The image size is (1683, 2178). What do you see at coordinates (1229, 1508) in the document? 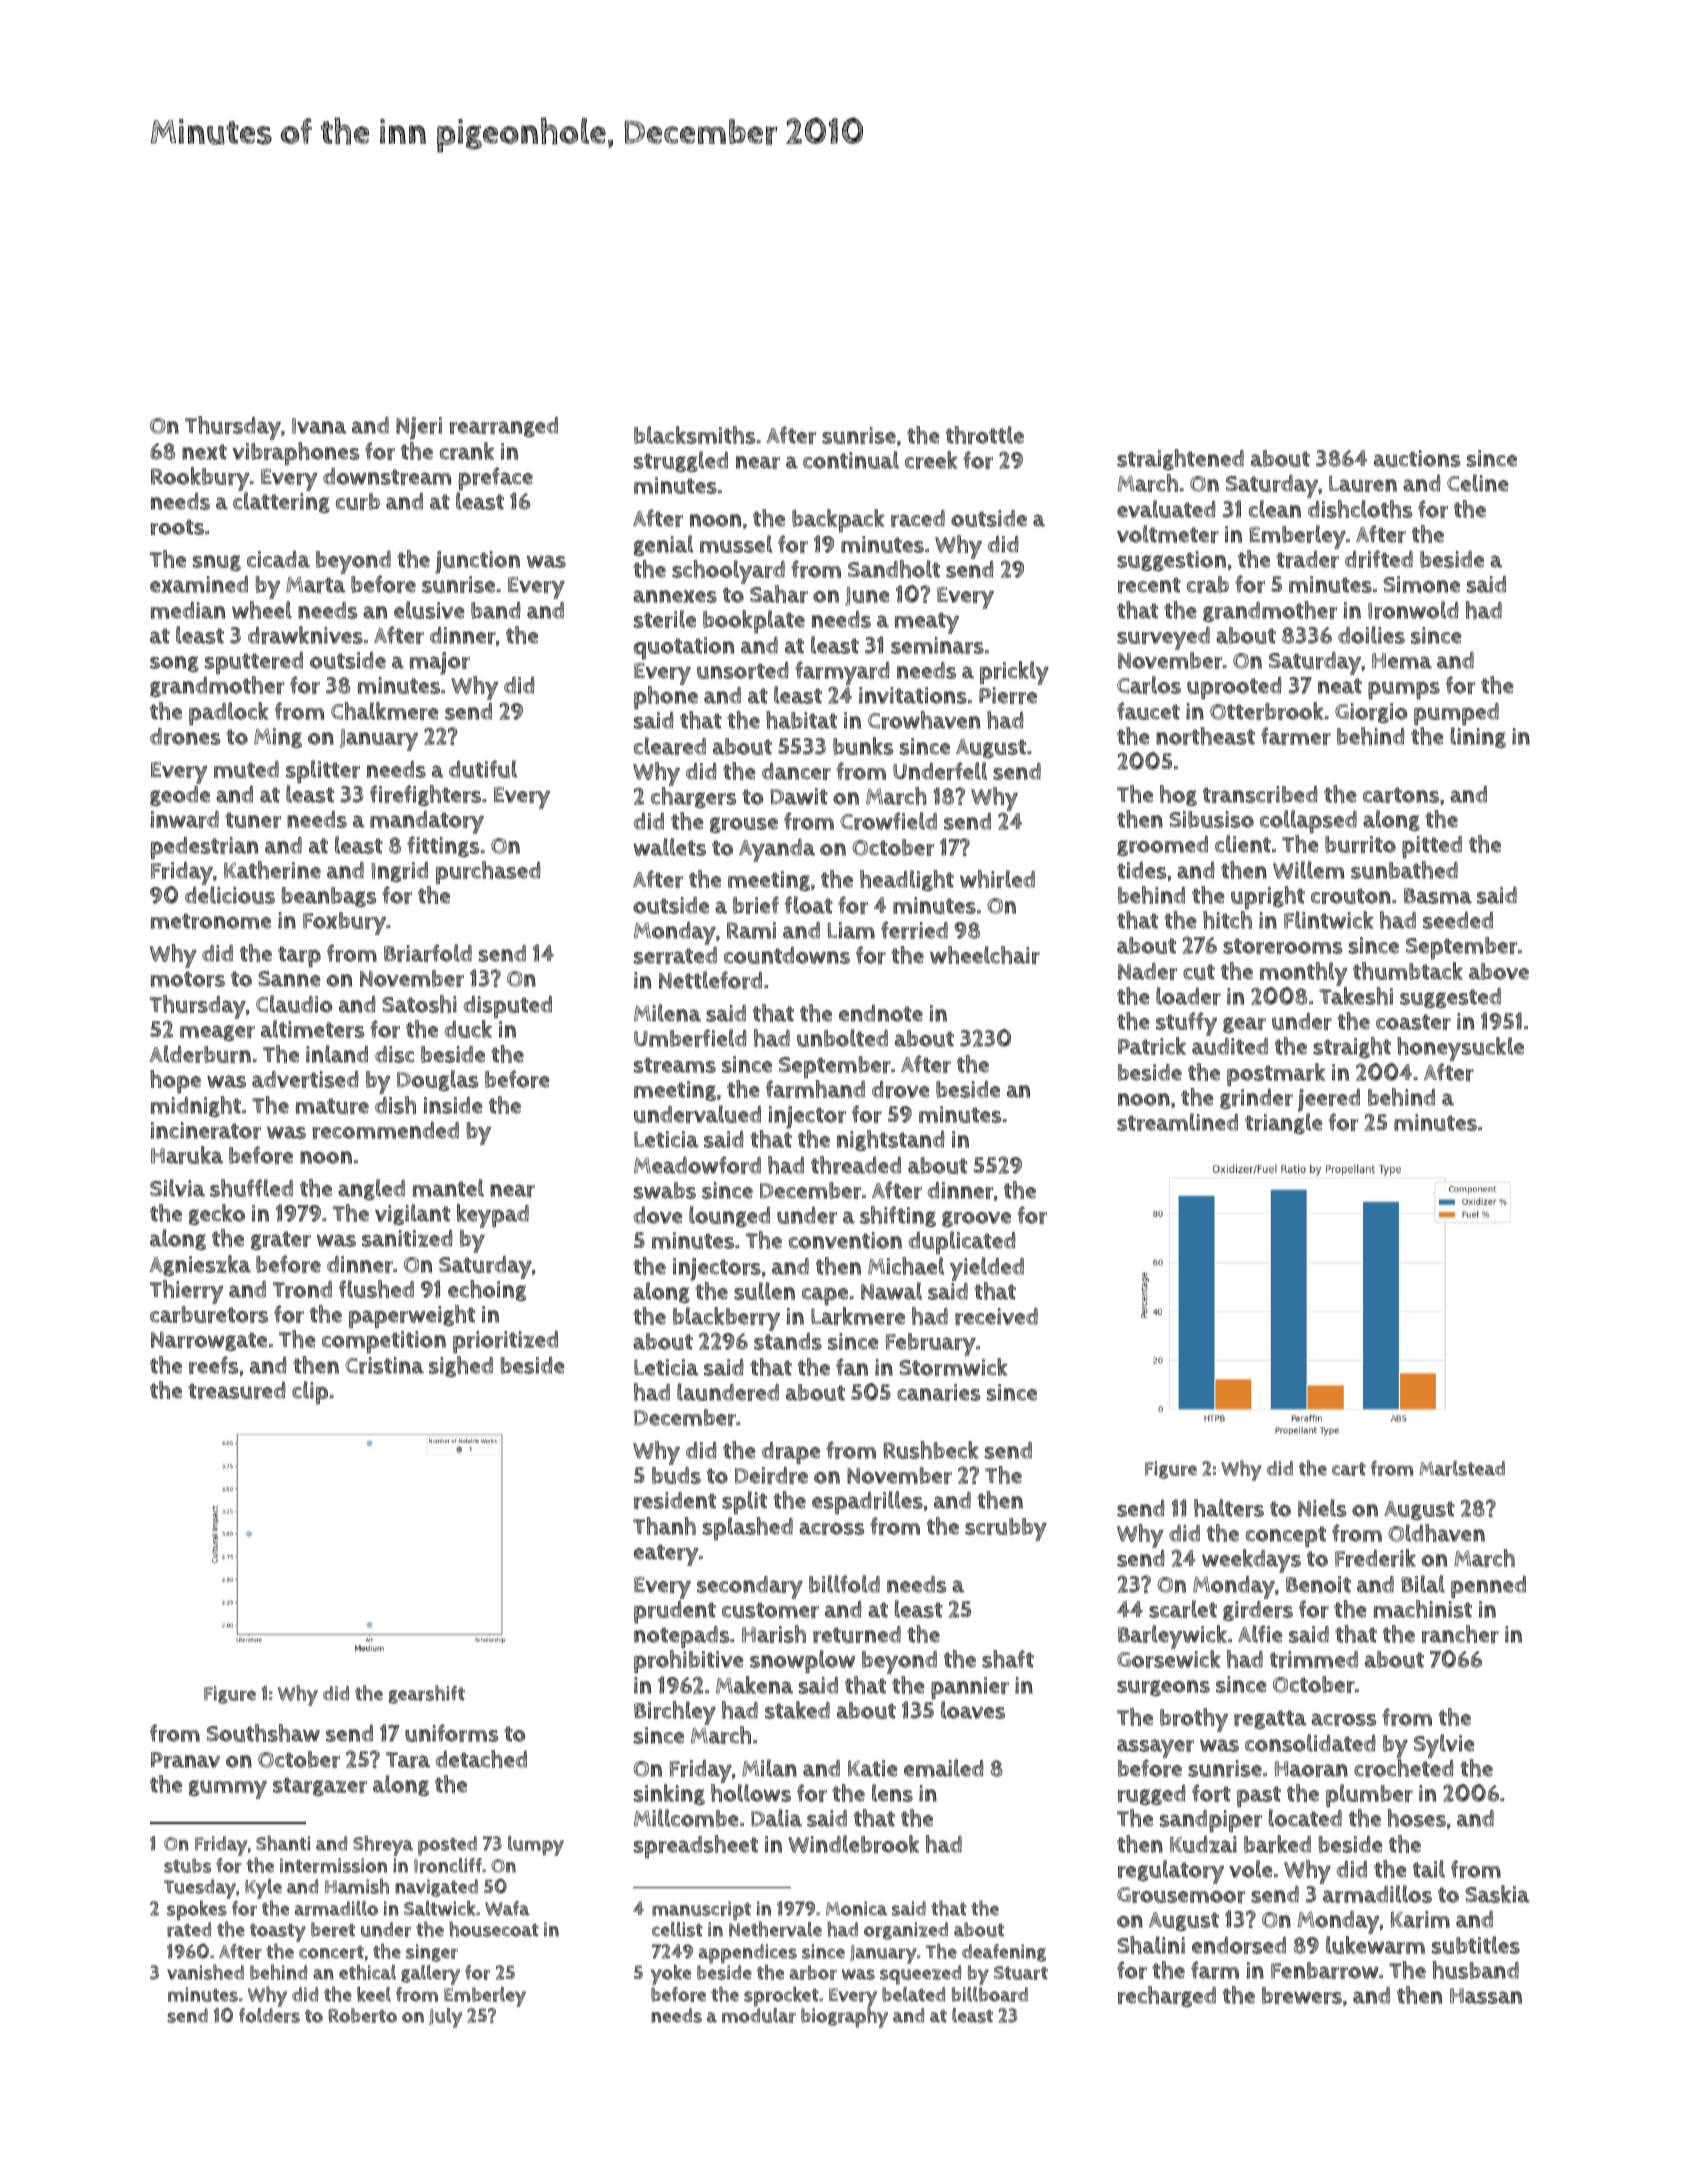
I see `halters` at bounding box center [1229, 1508].
